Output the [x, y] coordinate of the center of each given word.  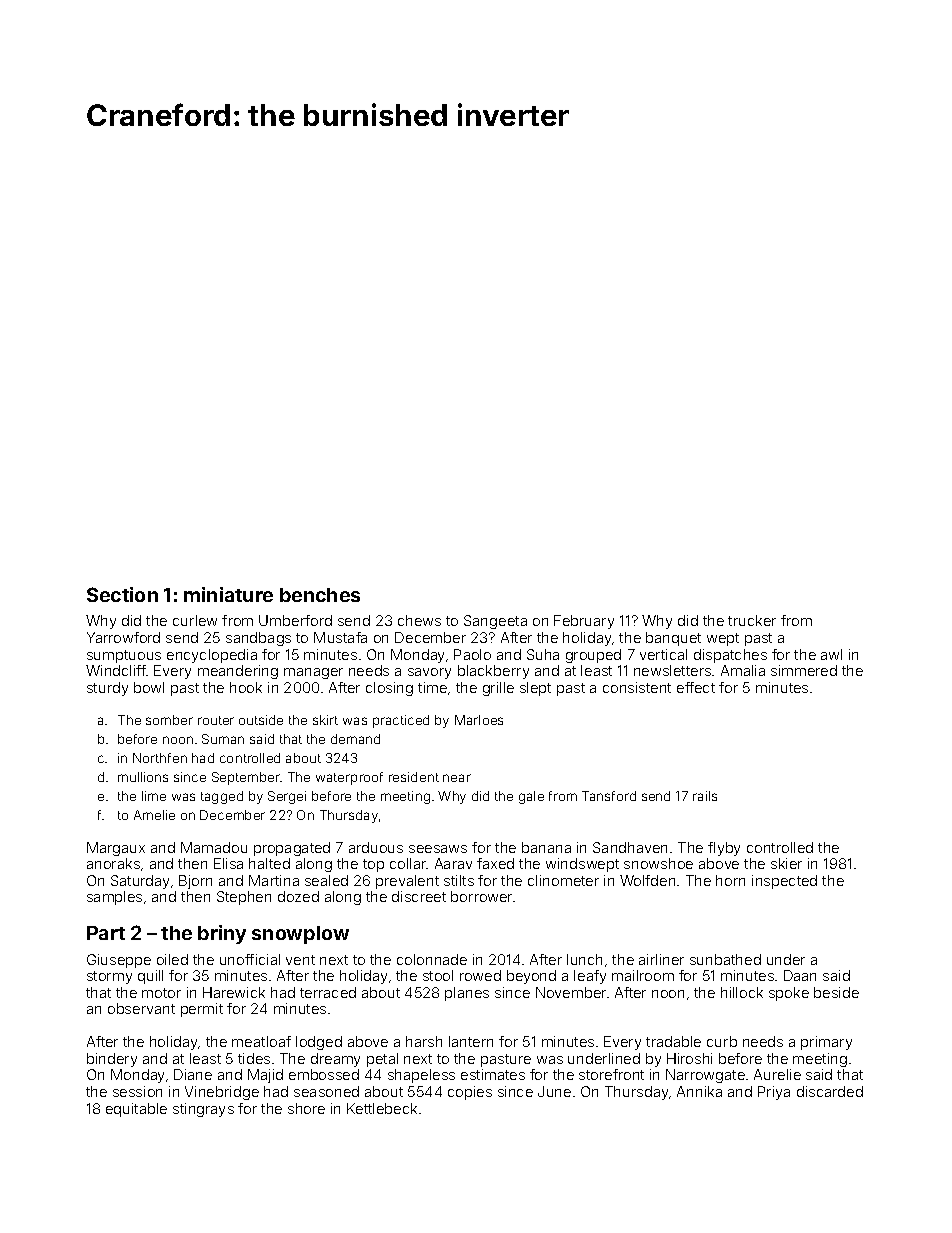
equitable [136, 1110]
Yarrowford [123, 637]
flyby [724, 849]
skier [786, 863]
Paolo [472, 654]
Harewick [234, 992]
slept [535, 689]
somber [169, 720]
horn [730, 880]
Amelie [154, 815]
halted [269, 863]
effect [696, 687]
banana [546, 847]
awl [831, 654]
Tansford [609, 796]
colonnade [432, 959]
